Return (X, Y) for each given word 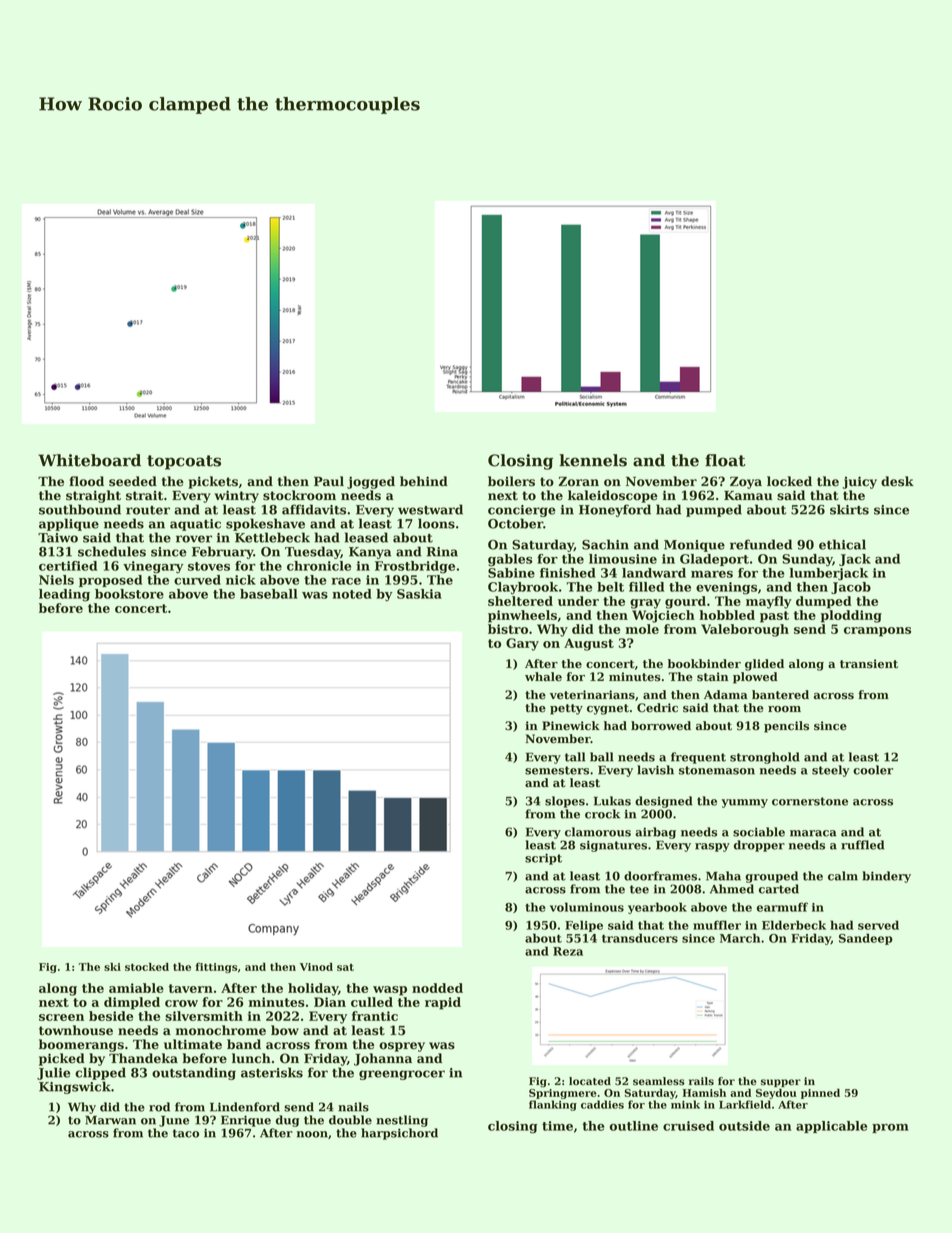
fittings (216, 967)
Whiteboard (89, 460)
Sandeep (866, 939)
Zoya (746, 482)
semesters (557, 770)
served (878, 925)
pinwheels (522, 616)
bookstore (129, 594)
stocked (147, 967)
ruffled (862, 845)
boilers (511, 481)
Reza (568, 951)
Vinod (316, 967)
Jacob (851, 588)
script (543, 859)
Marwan (110, 1120)
